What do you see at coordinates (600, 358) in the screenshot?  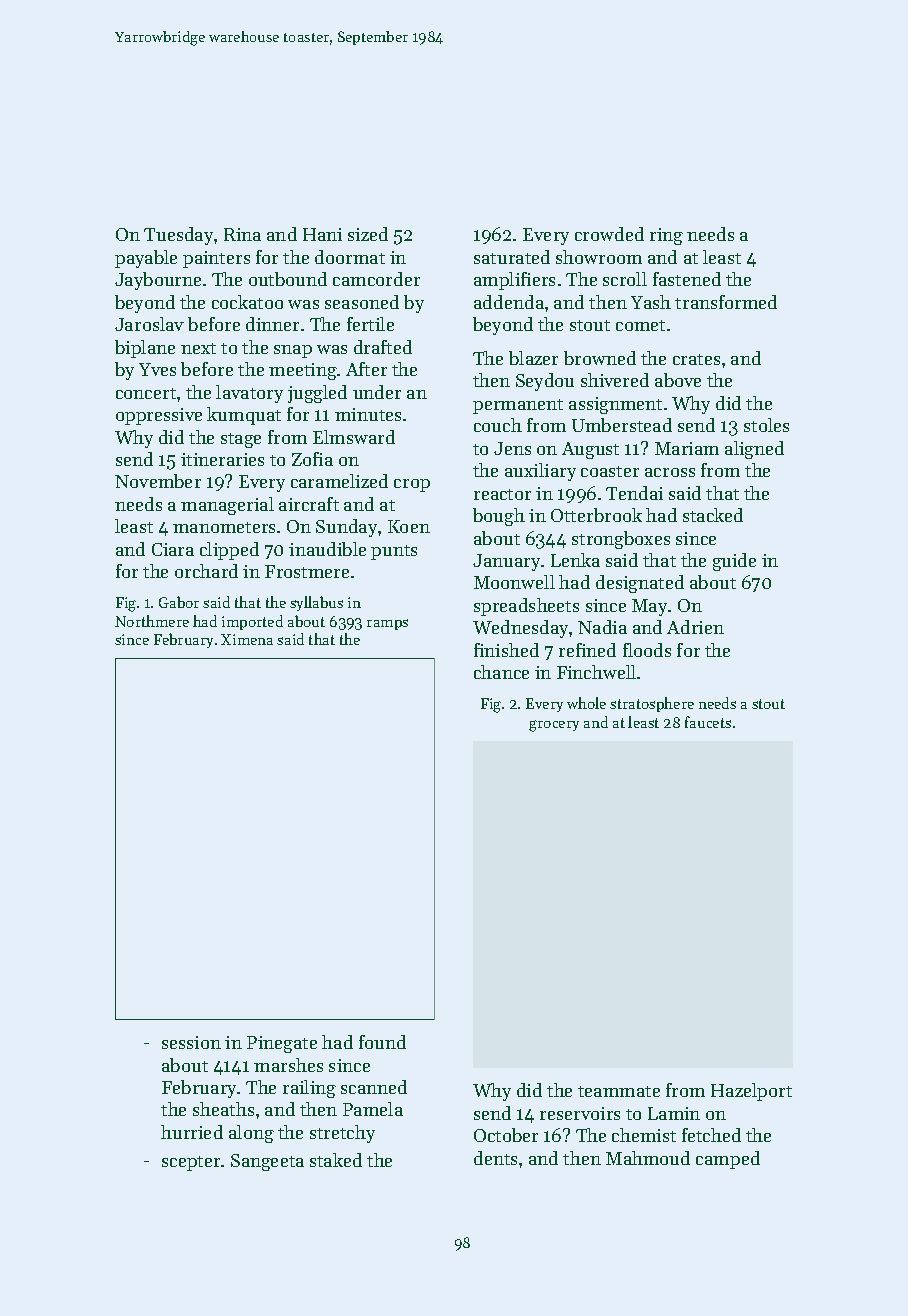 I see `browned` at bounding box center [600, 358].
